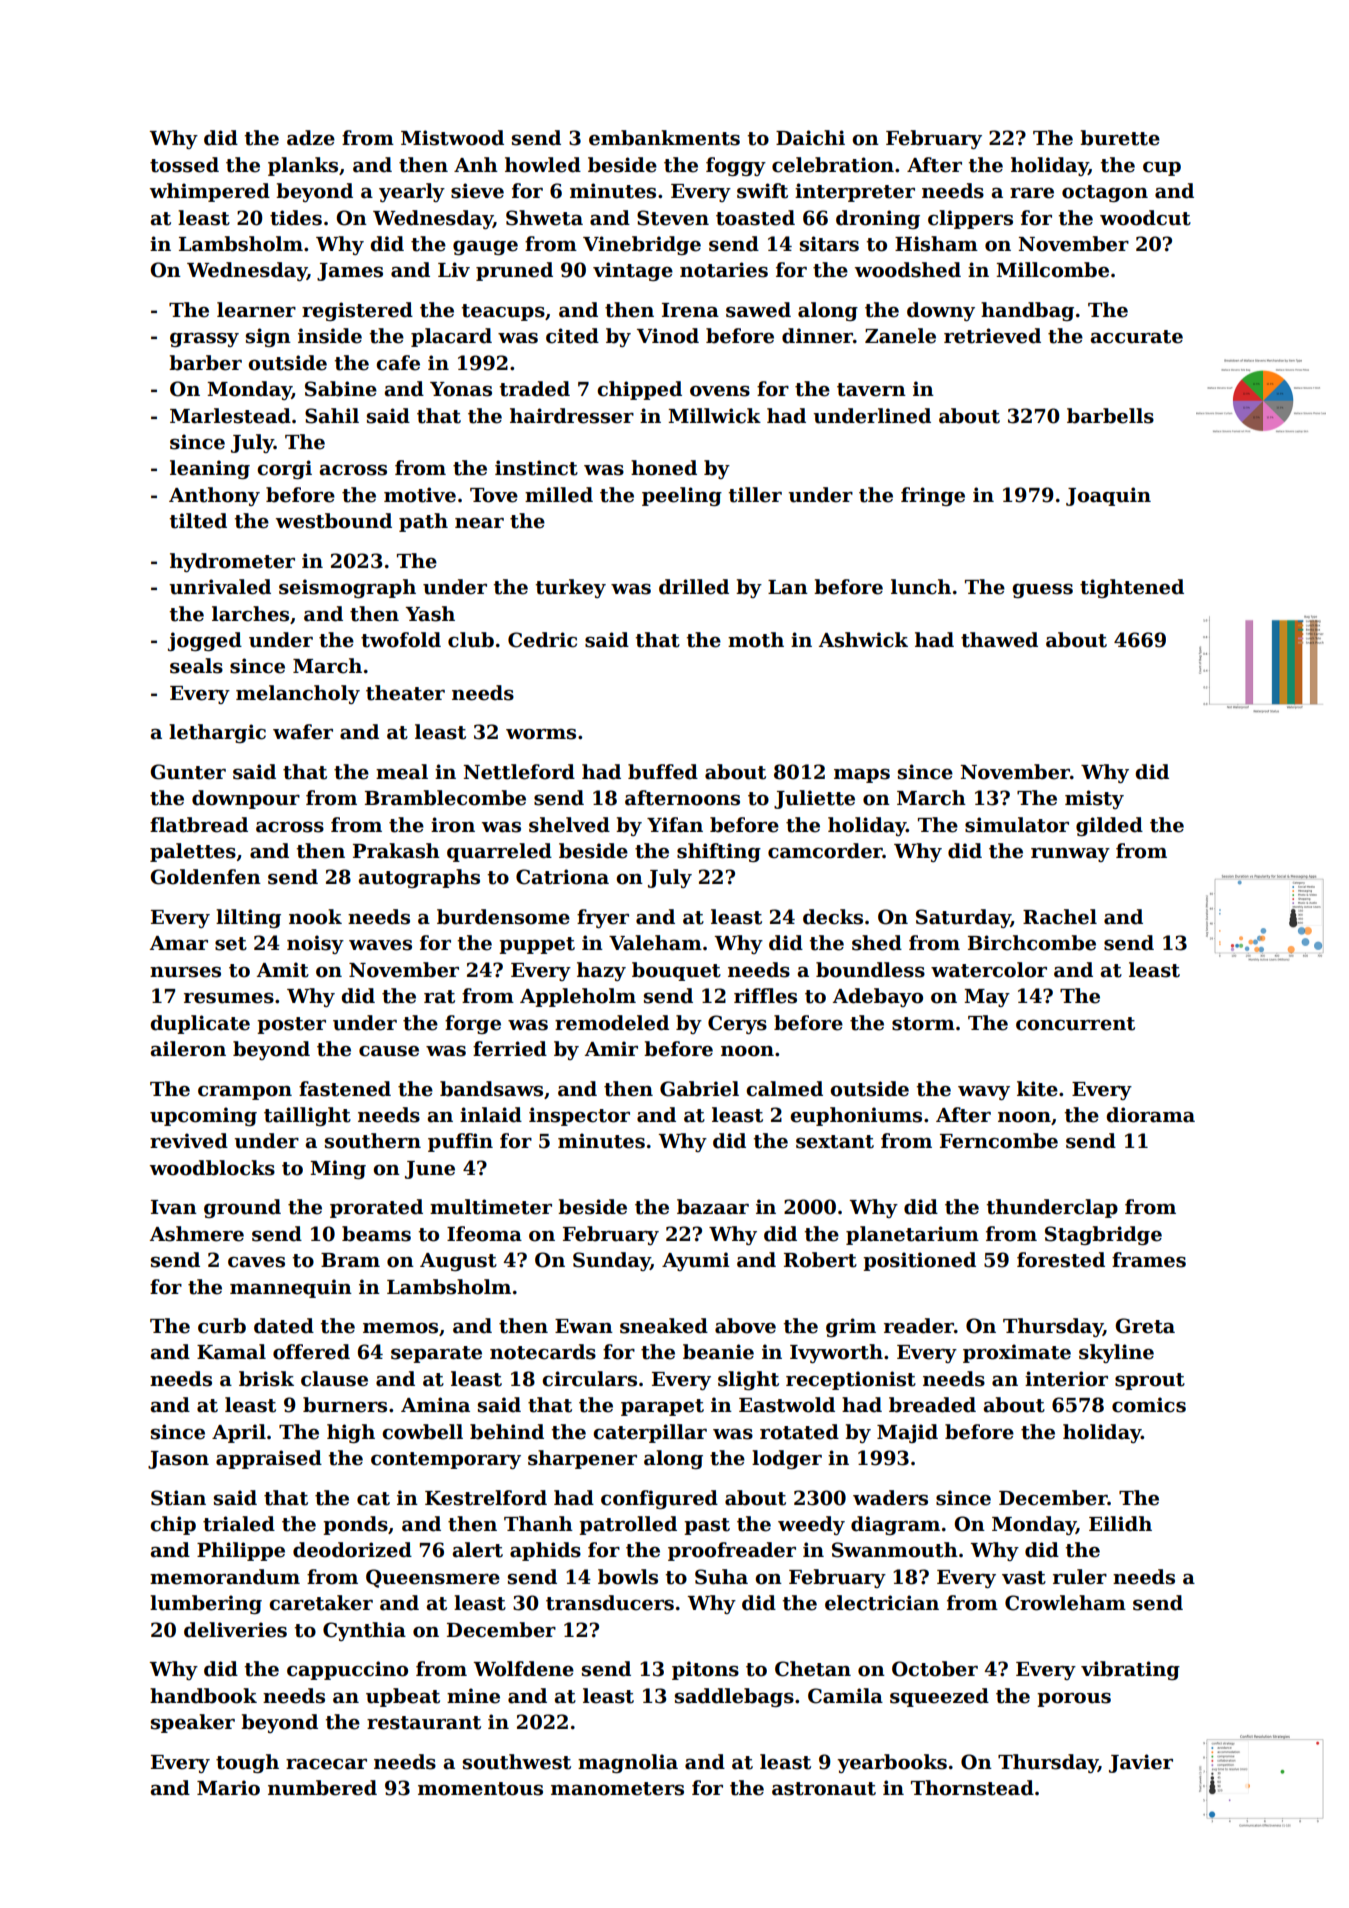 The height and width of the page is (1908, 1349). Describe the element at coordinates (617, 1789) in the page. I see `manometers` at that location.
